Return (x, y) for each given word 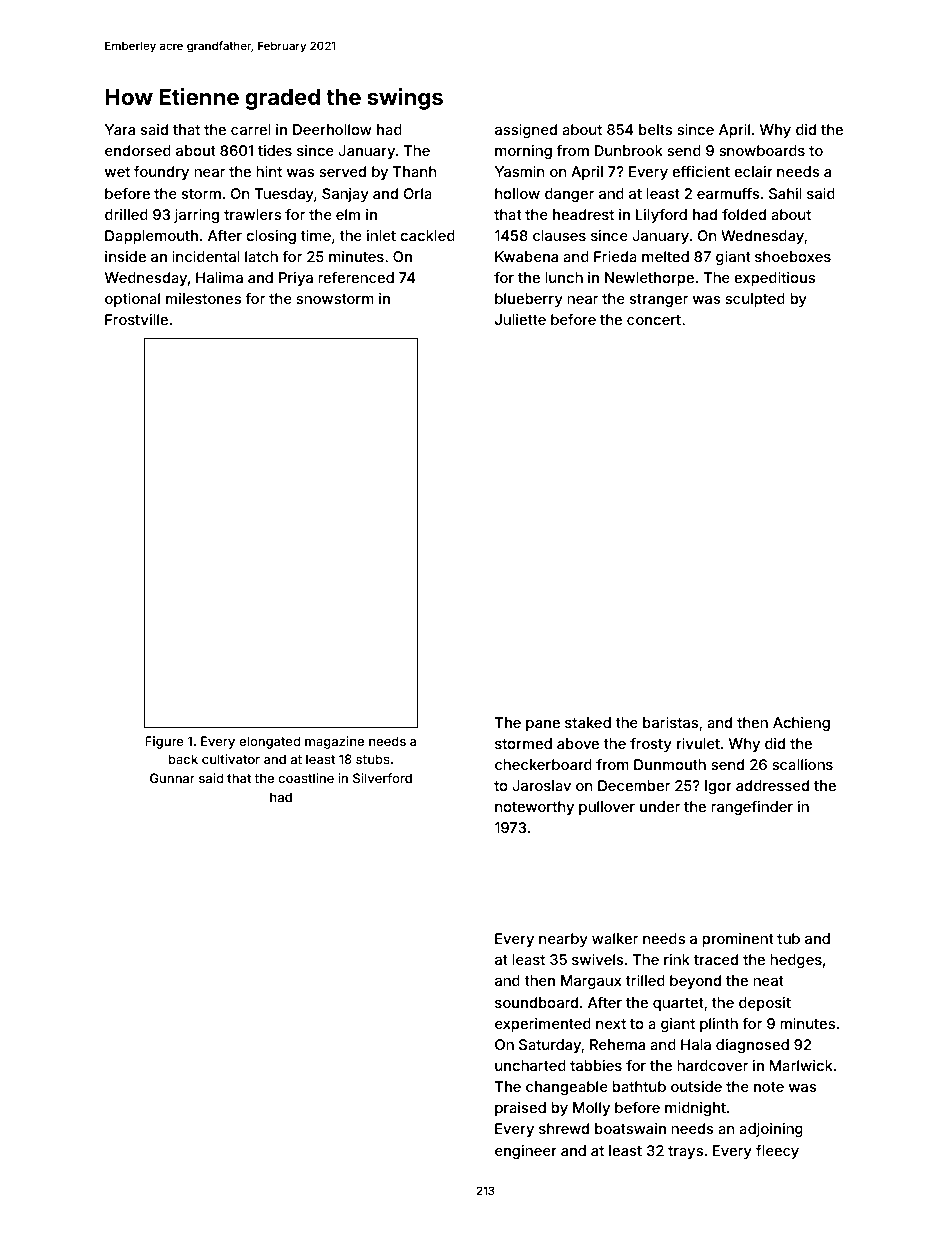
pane (543, 725)
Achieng (801, 724)
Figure (164, 742)
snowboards (762, 150)
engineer (526, 1152)
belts (655, 129)
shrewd (564, 1128)
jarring (196, 216)
